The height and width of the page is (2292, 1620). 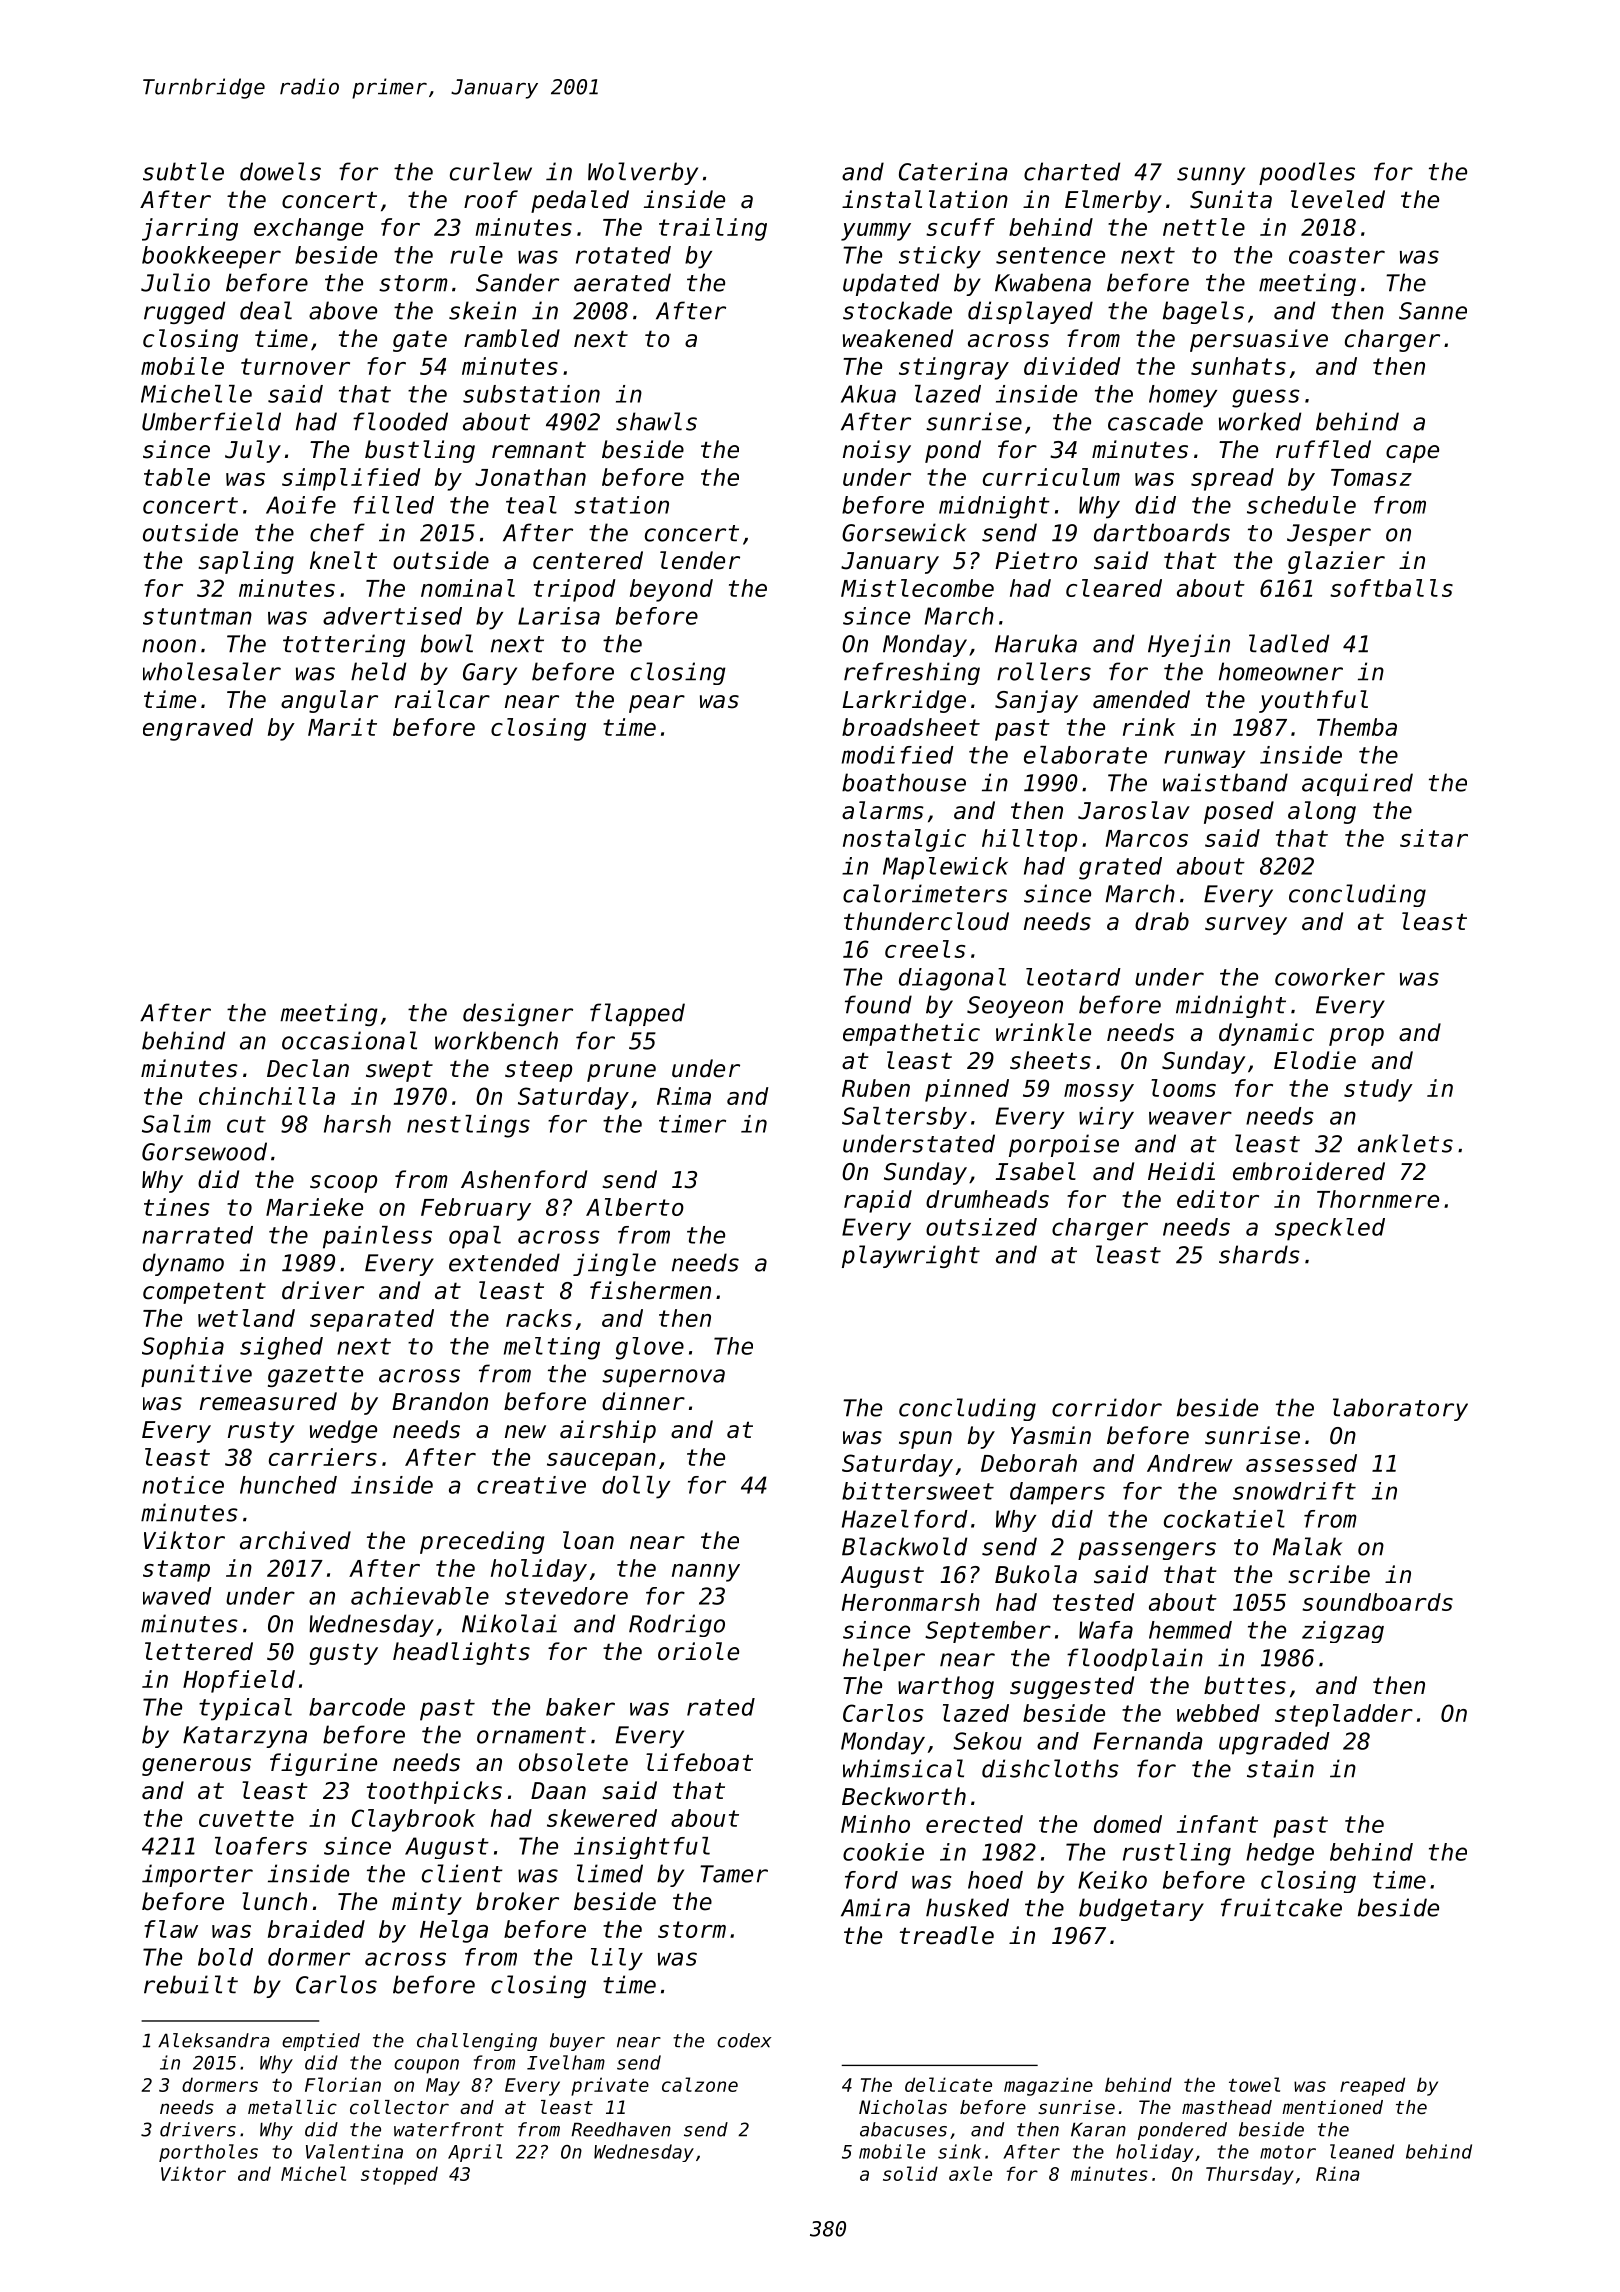 I want to click on reaped, so click(x=1372, y=2086).
